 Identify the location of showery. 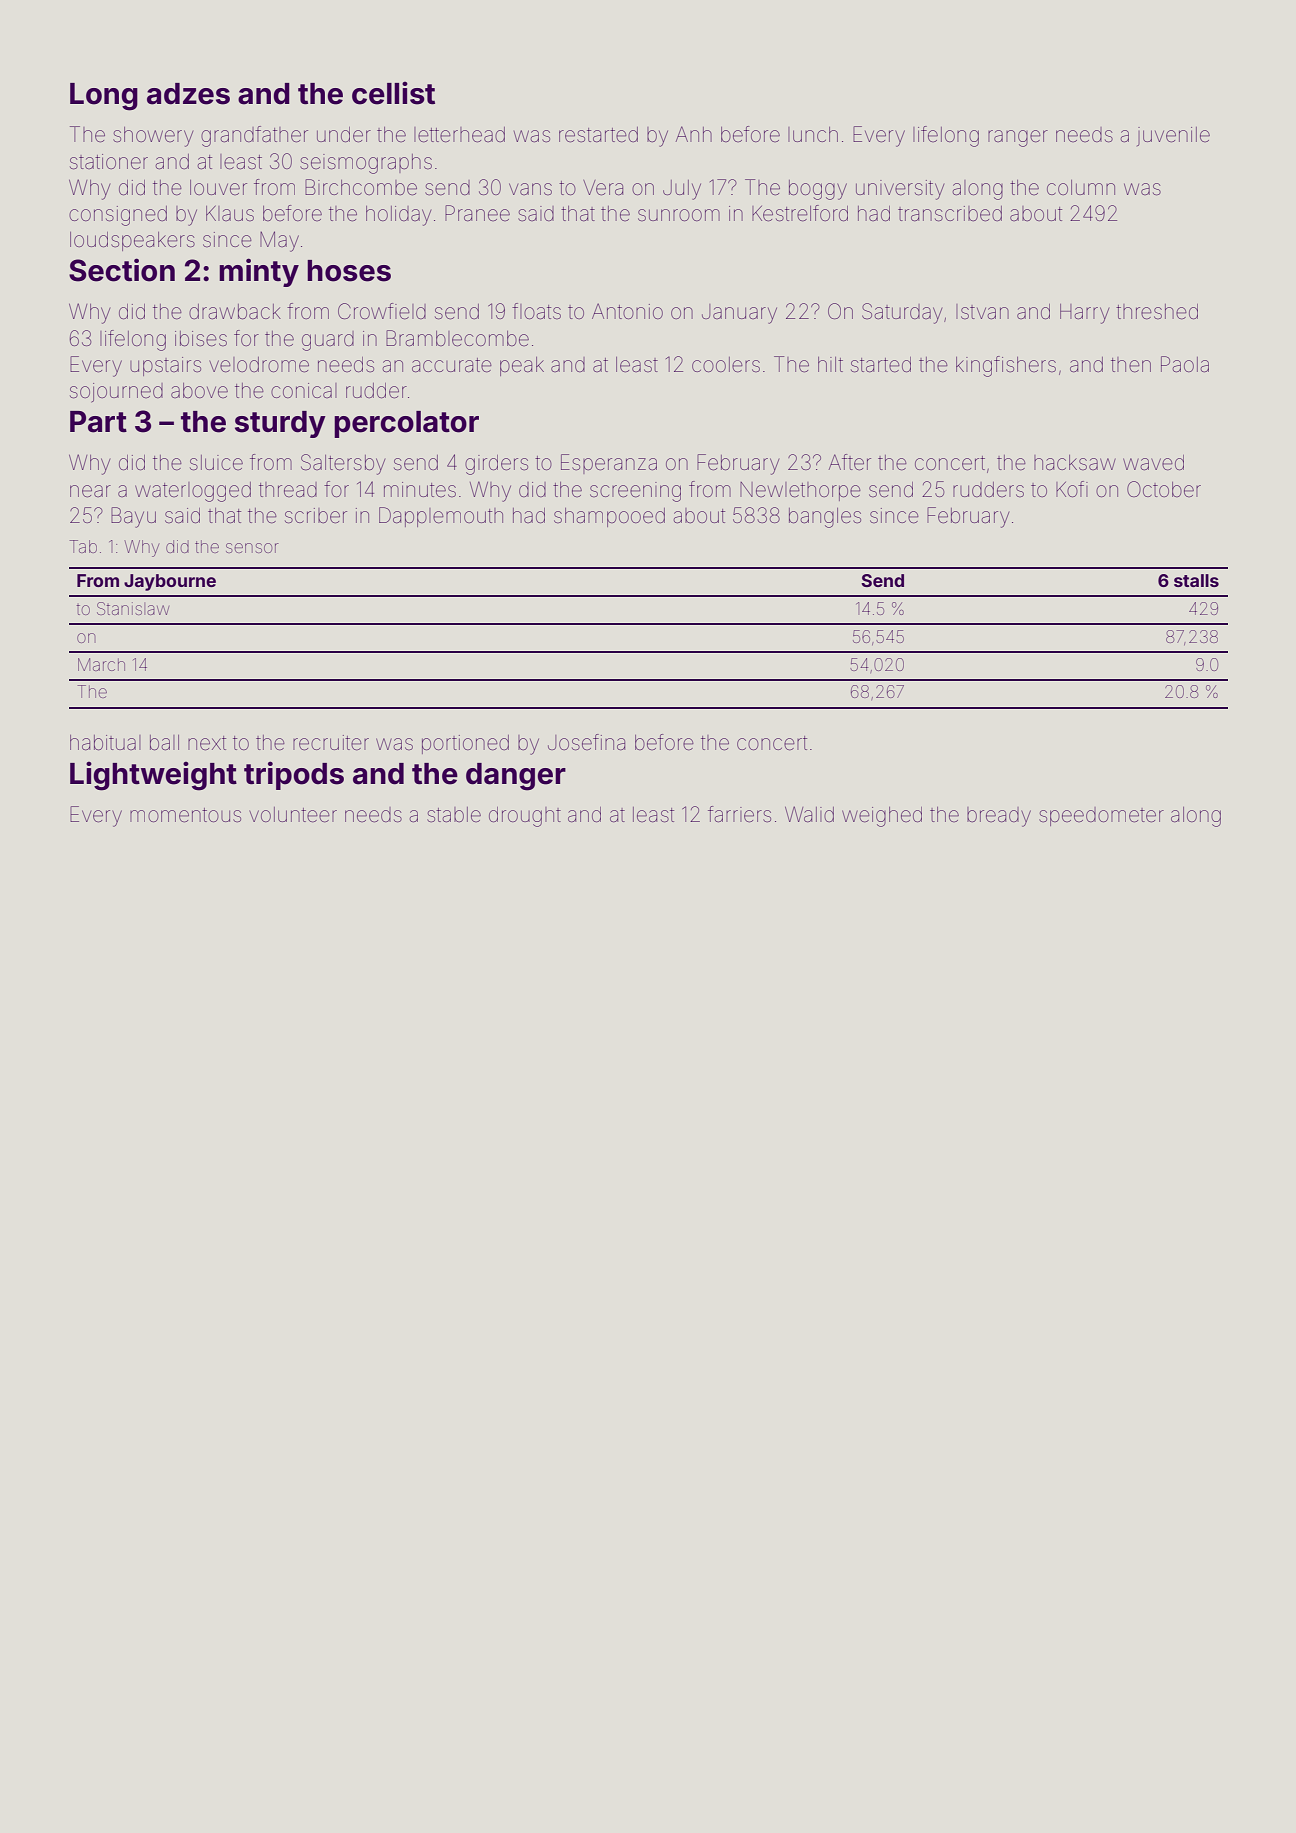
(153, 137).
